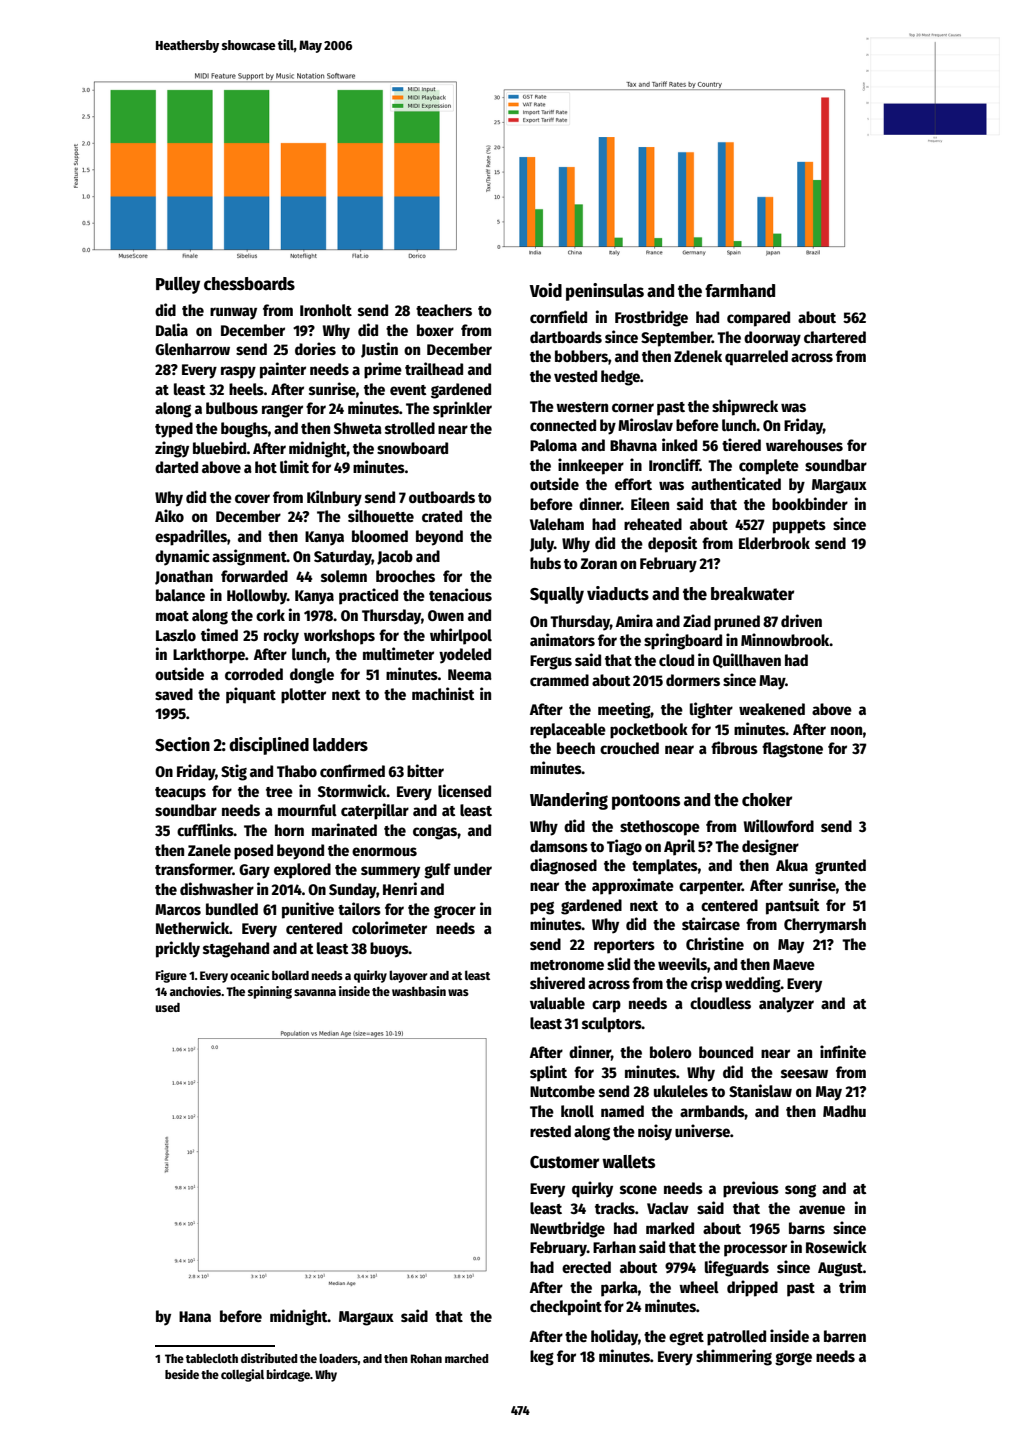 This image has width=1022, height=1452. Describe the element at coordinates (251, 695) in the image. I see `piquant` at that location.
